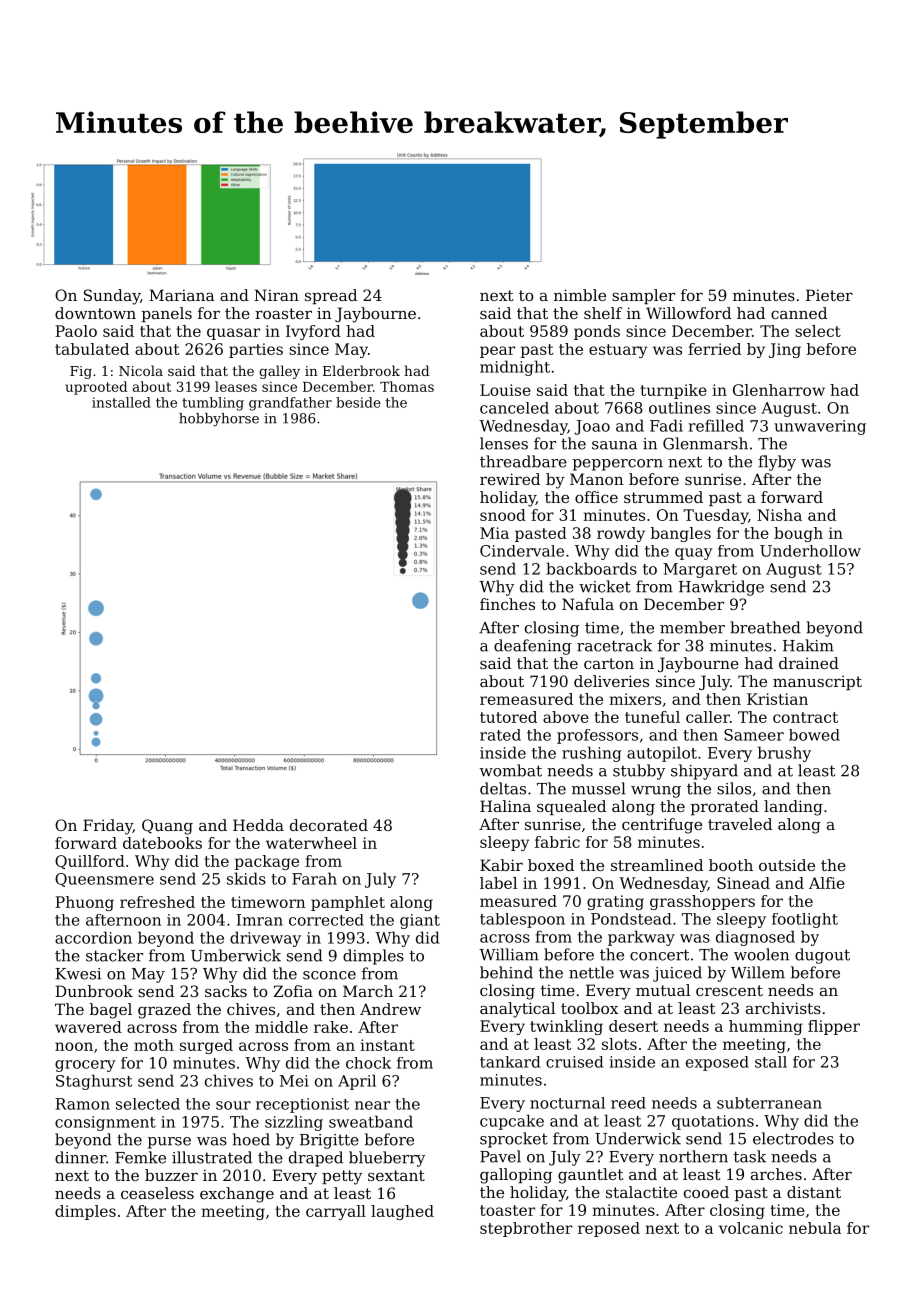 This screenshot has width=924, height=1308. Describe the element at coordinates (506, 972) in the screenshot. I see `behind` at that location.
